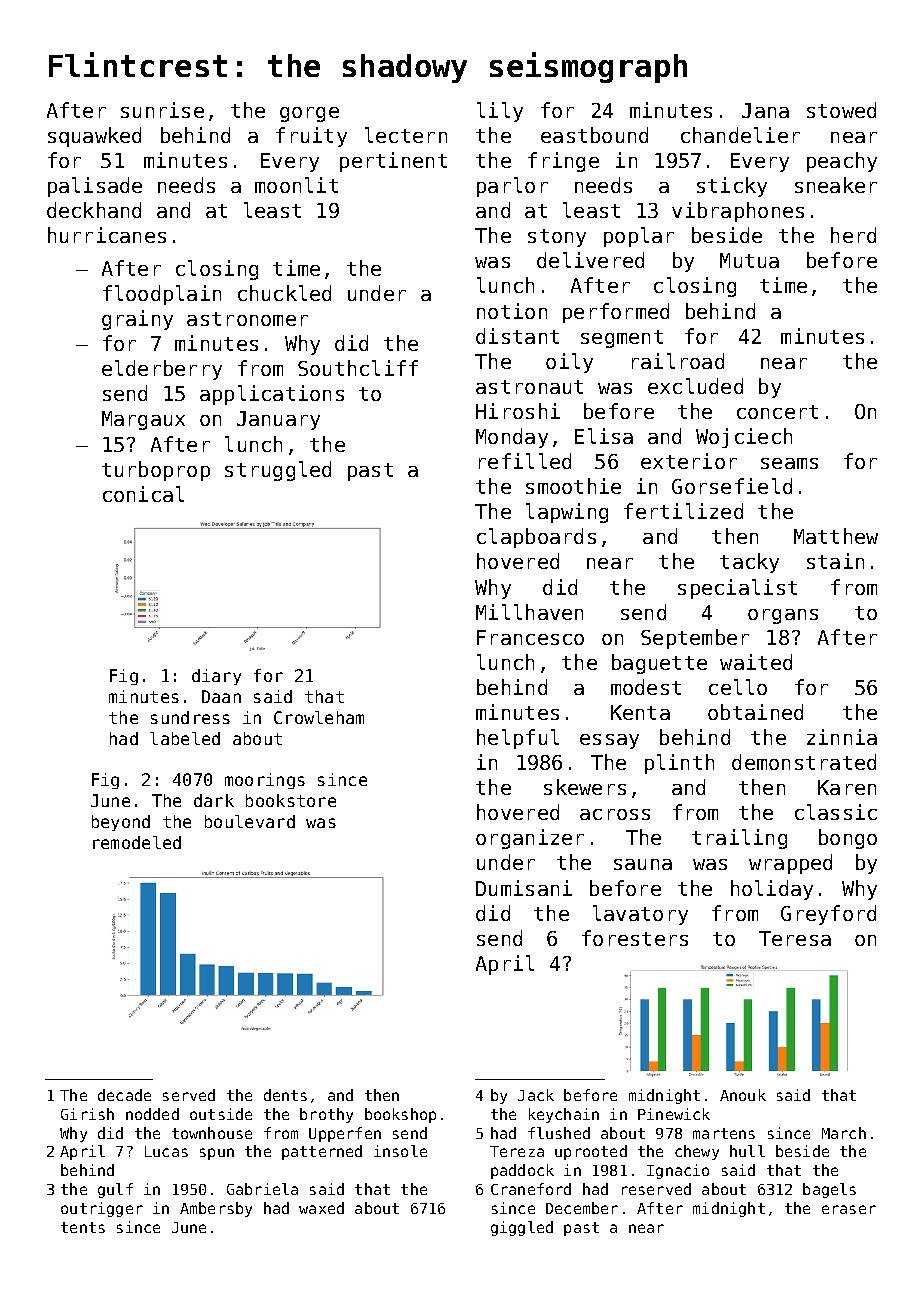  What do you see at coordinates (137, 842) in the page?
I see `remodeled` at bounding box center [137, 842].
